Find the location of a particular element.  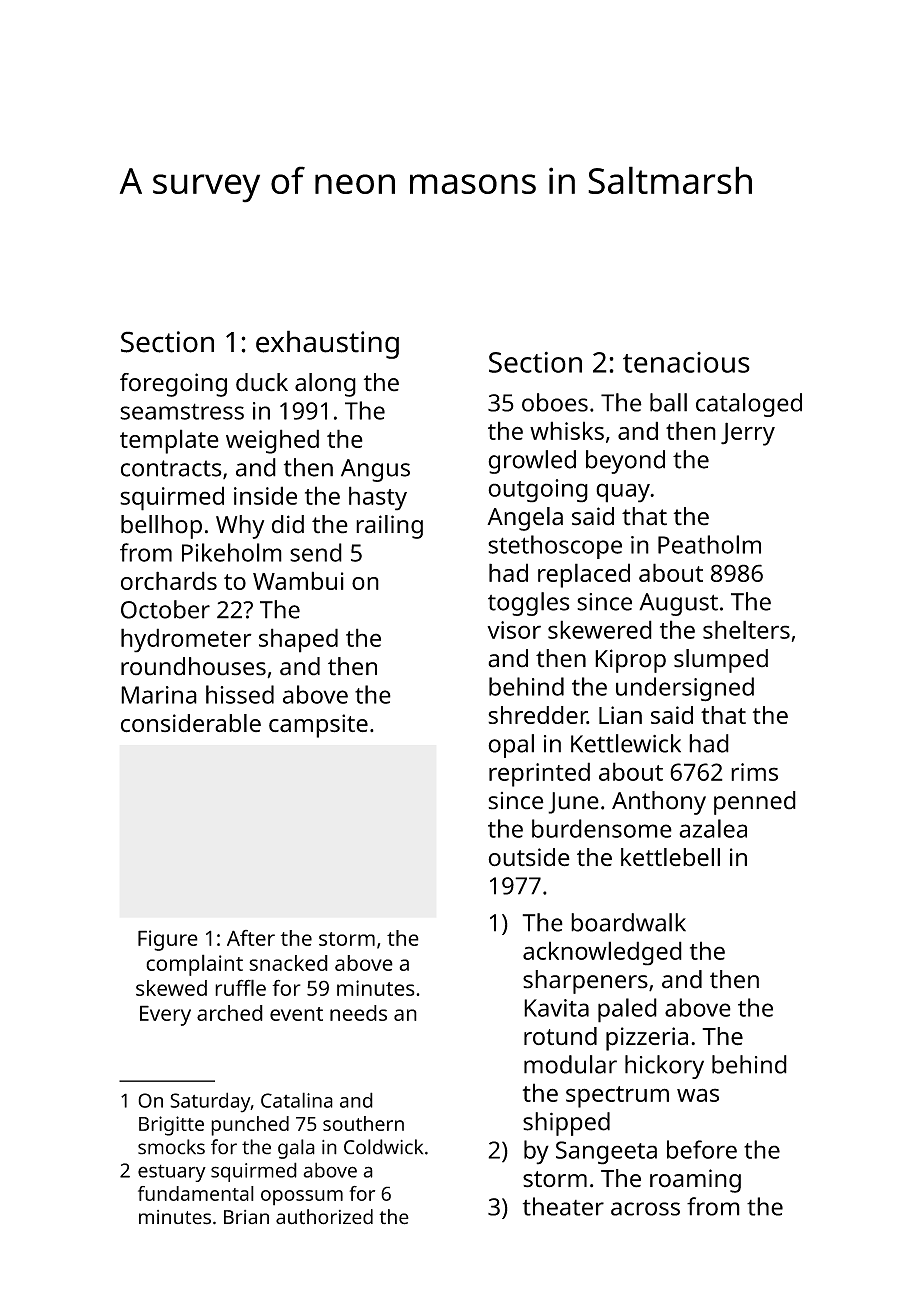

boardwalk is located at coordinates (628, 922).
